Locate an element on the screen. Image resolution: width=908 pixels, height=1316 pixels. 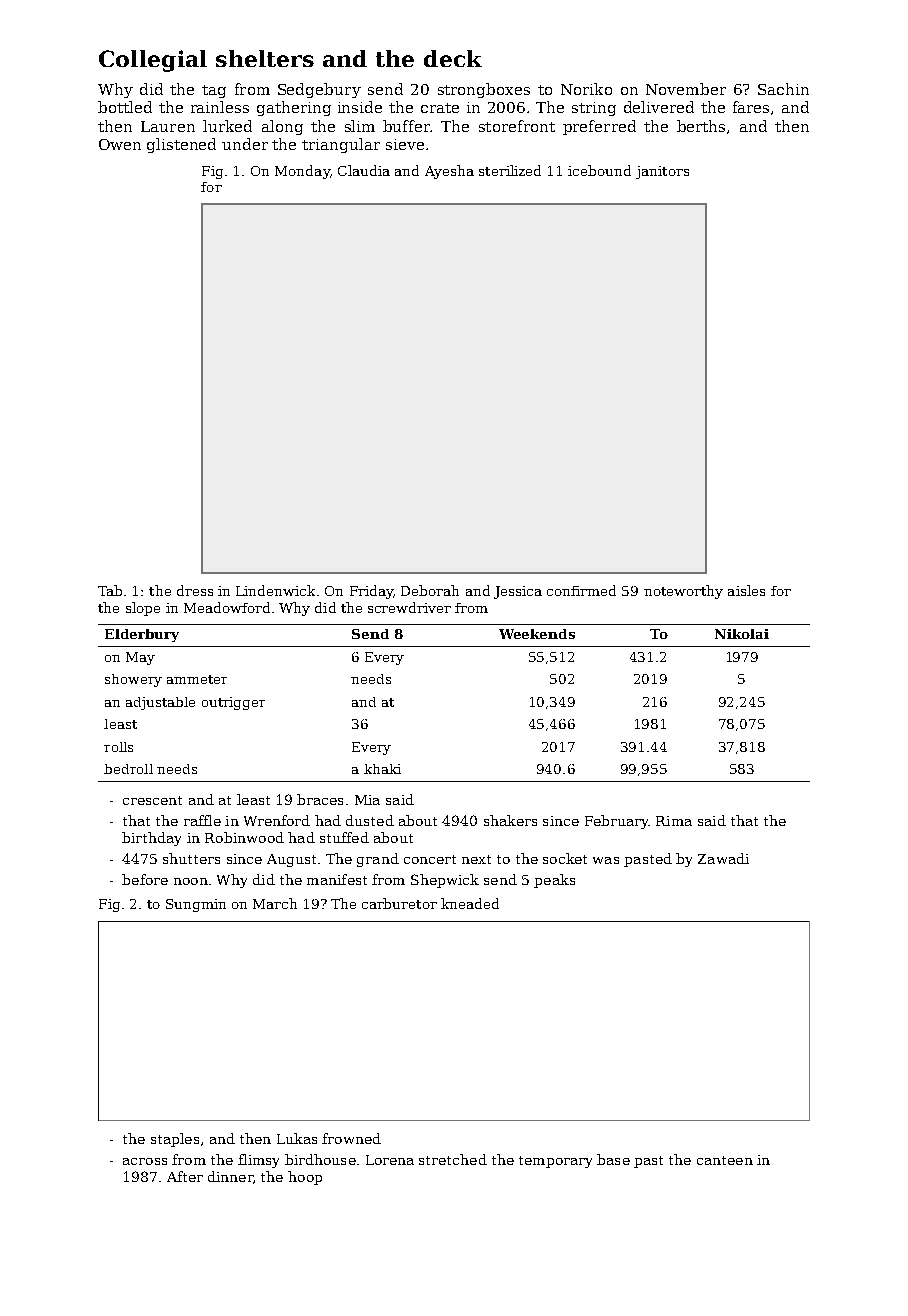
deck is located at coordinates (453, 58).
